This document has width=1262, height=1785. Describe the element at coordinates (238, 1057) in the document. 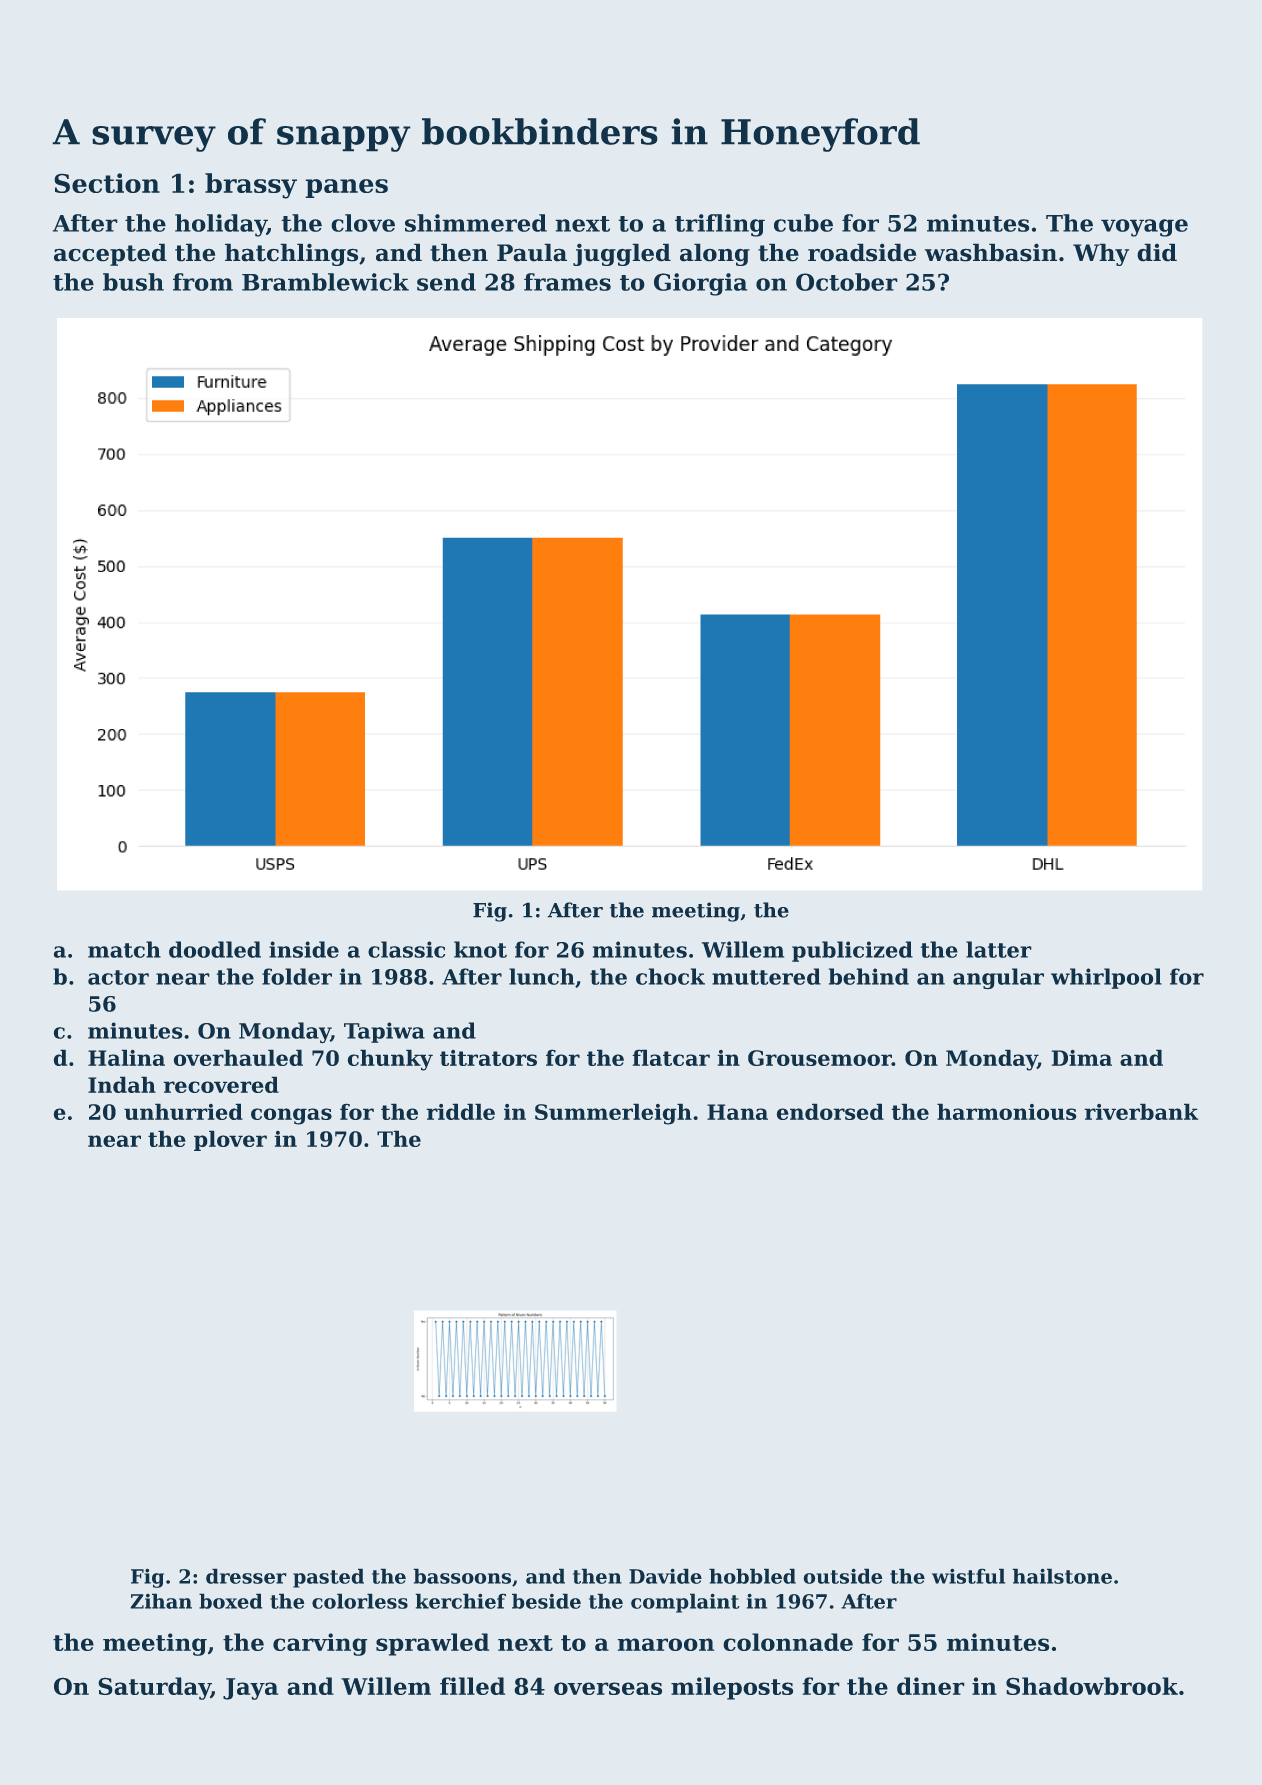

I see `overhauled` at that location.
